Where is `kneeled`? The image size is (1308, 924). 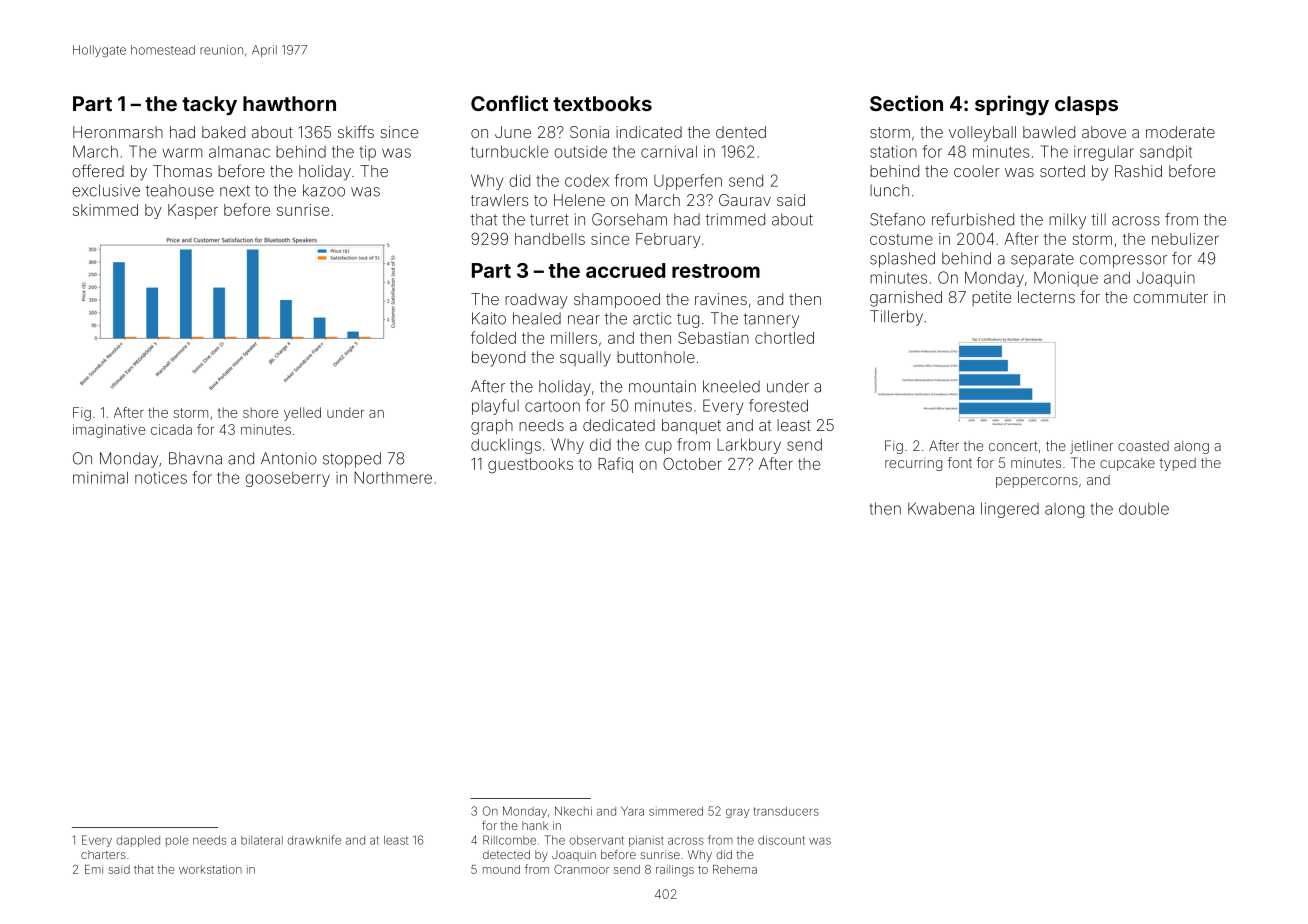 kneeled is located at coordinates (731, 386).
